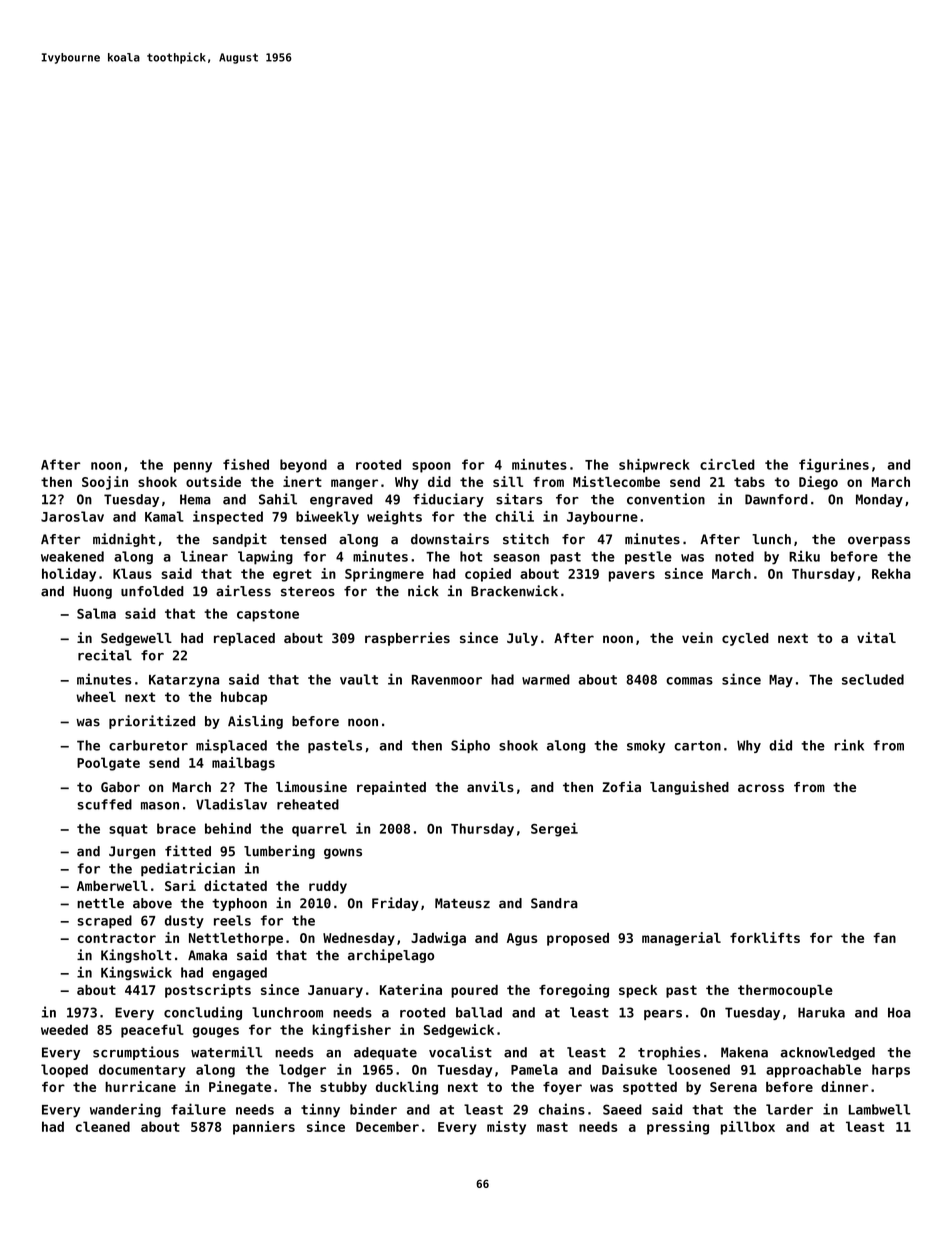 This page has width=952, height=1233. I want to click on poured, so click(474, 991).
